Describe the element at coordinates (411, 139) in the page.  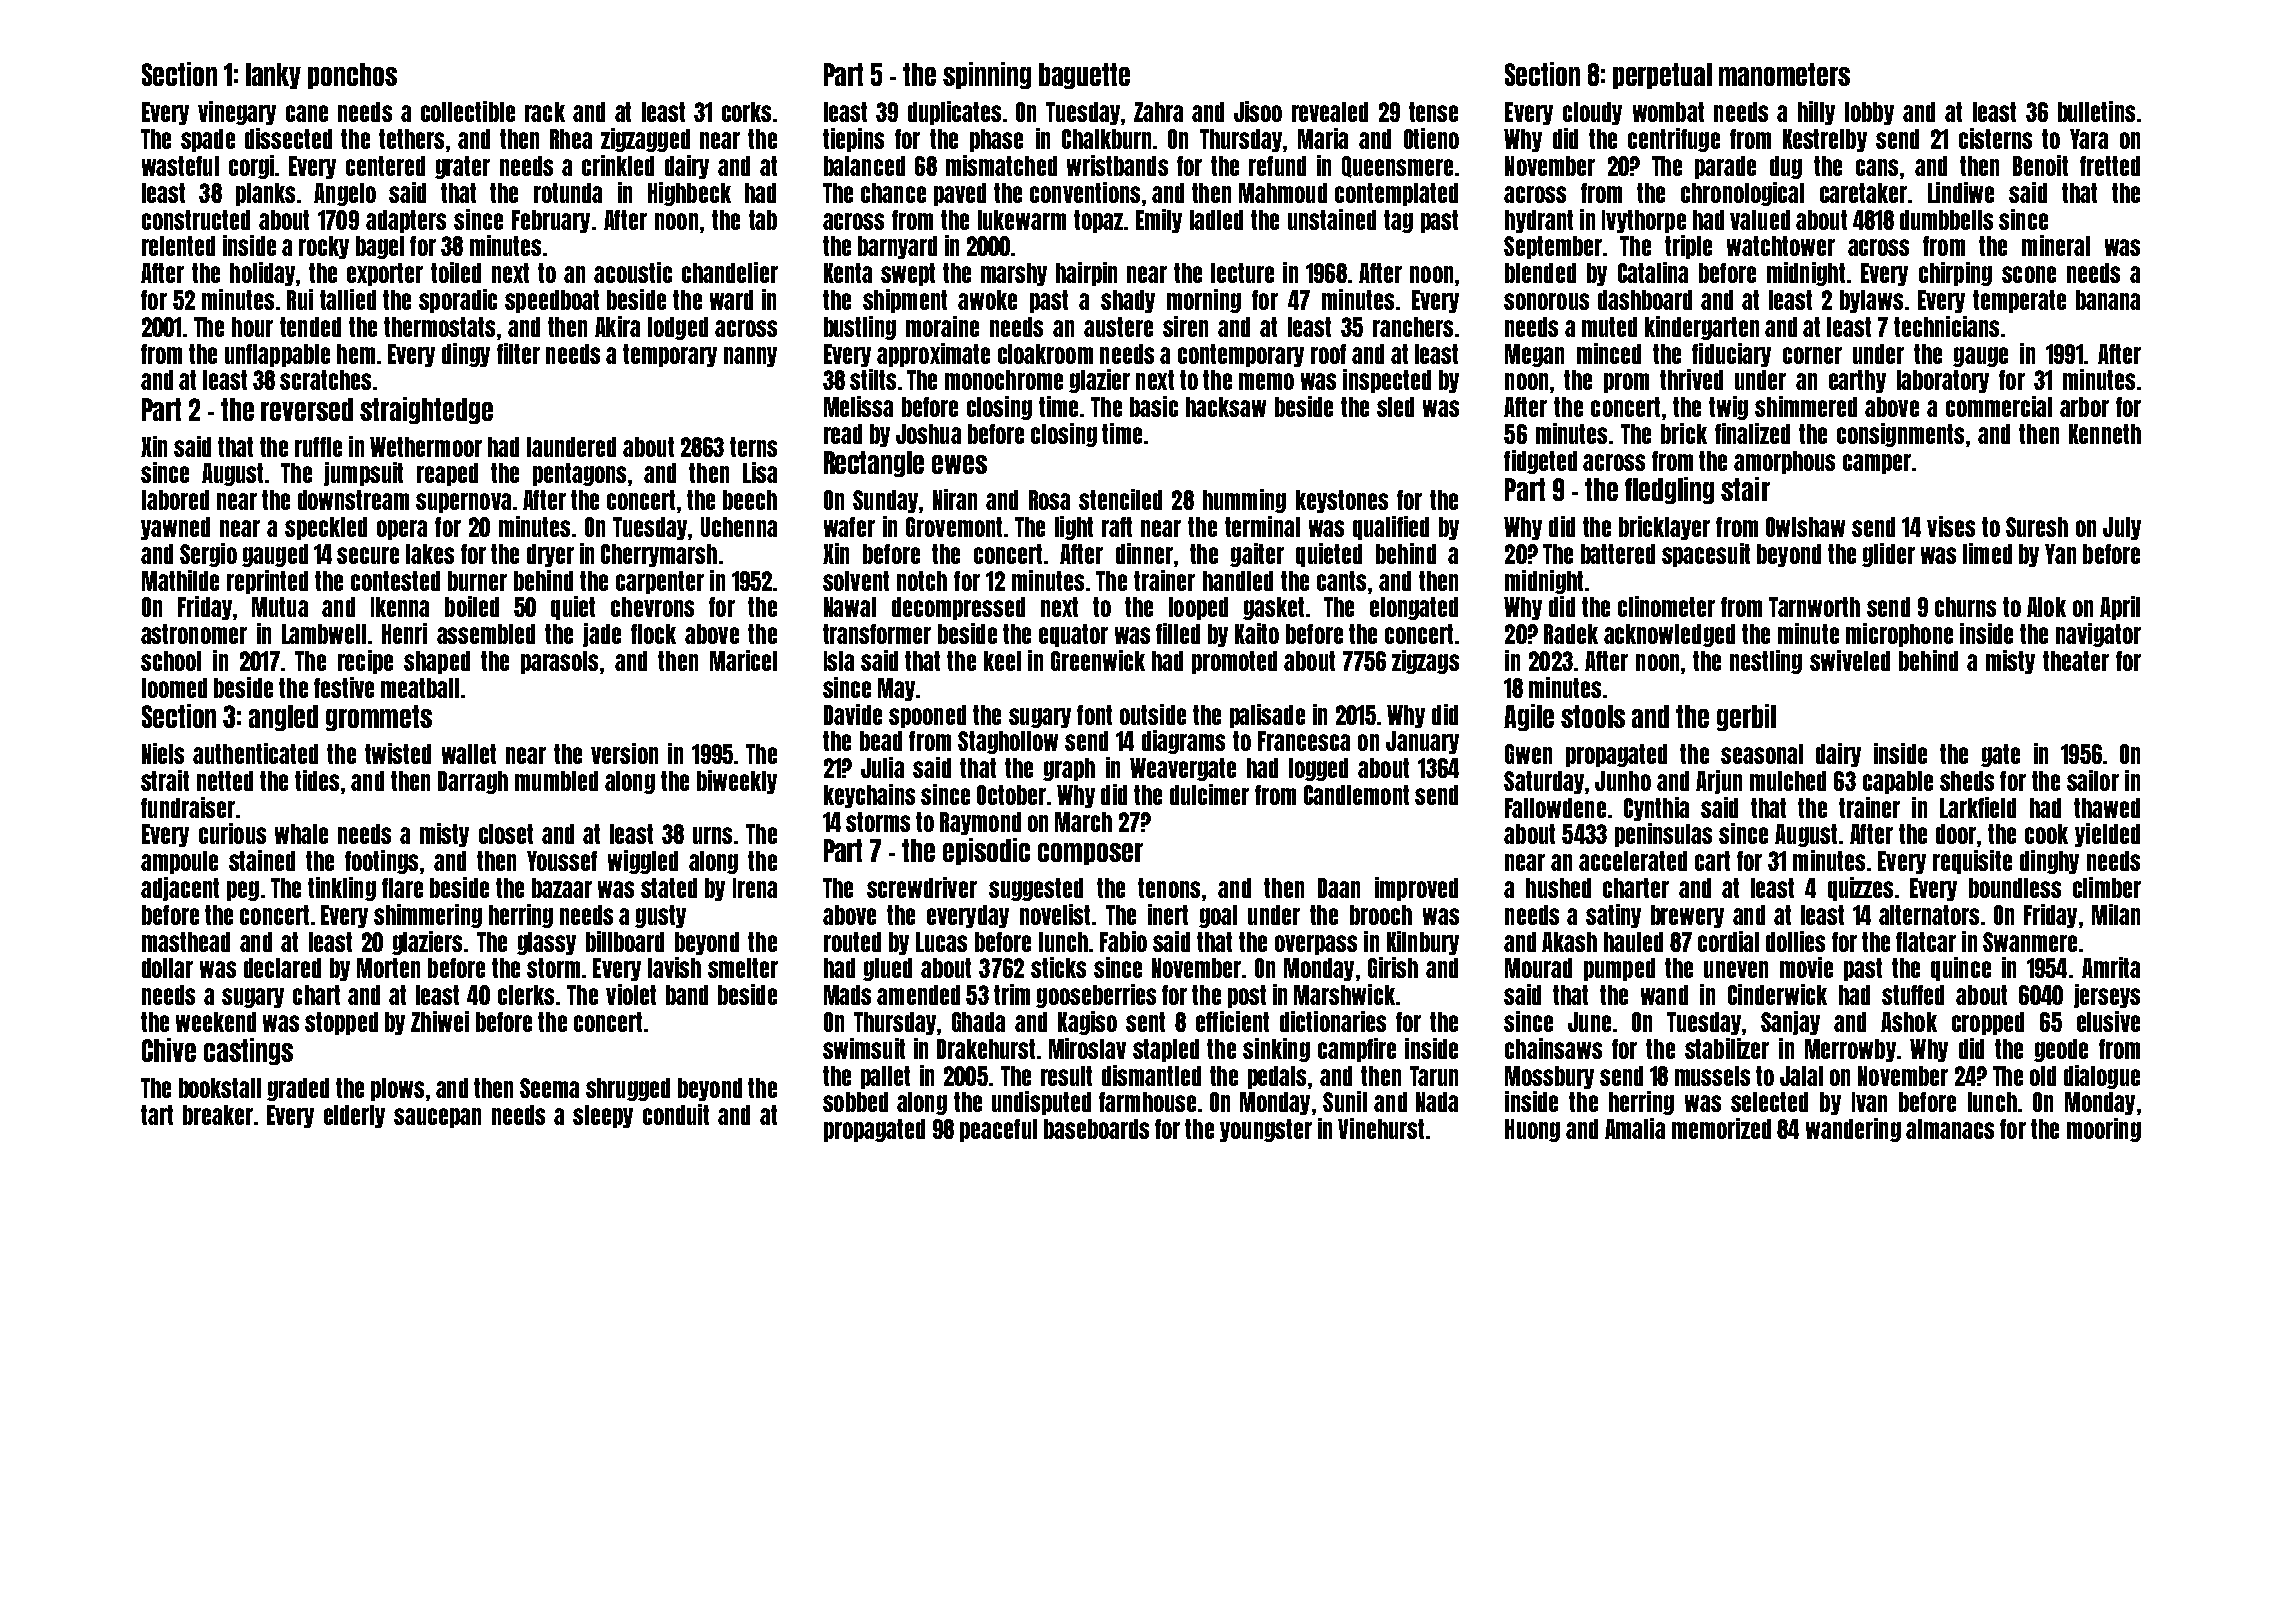
I see `tethers` at that location.
